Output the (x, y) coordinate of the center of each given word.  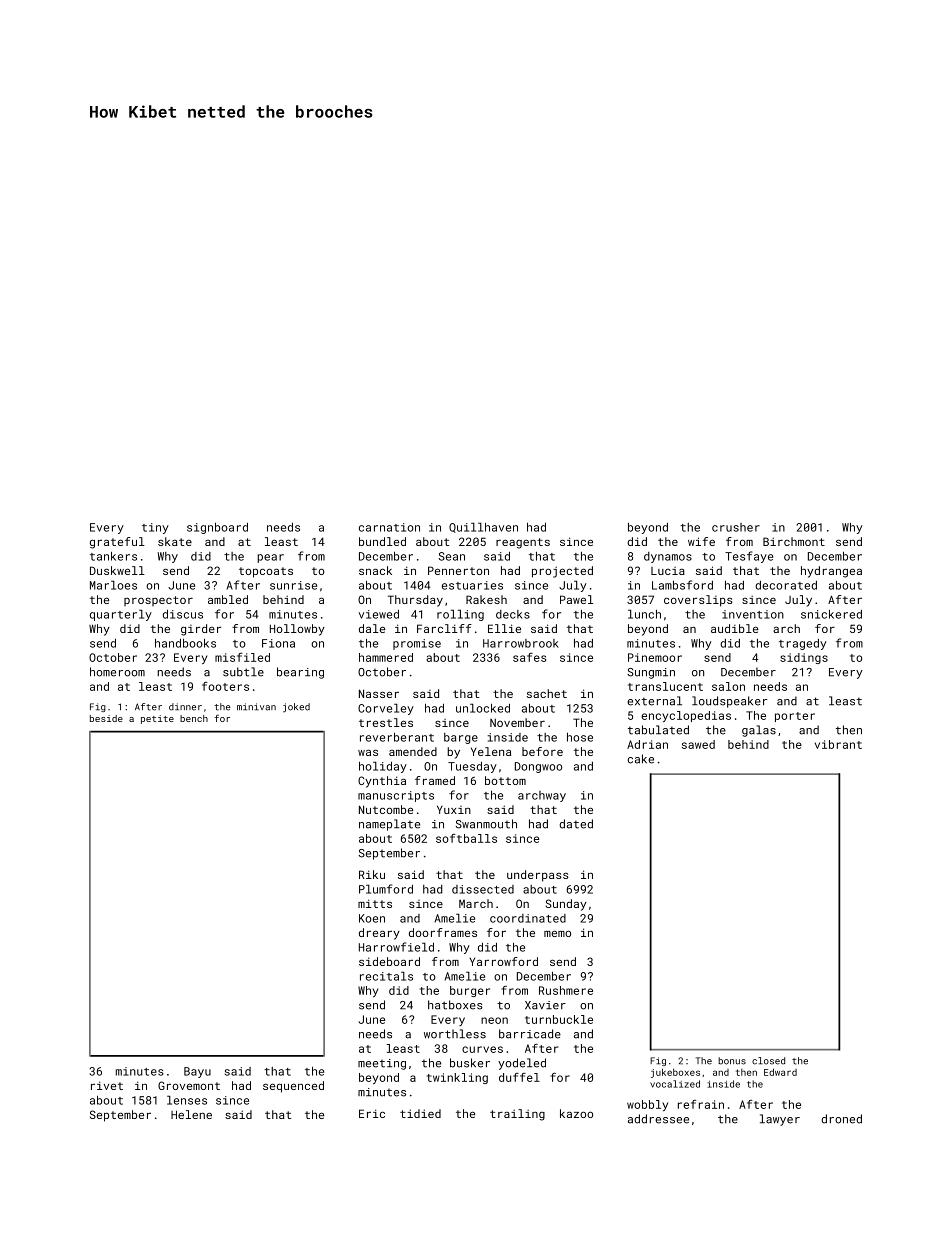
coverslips (698, 601)
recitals (386, 976)
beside (106, 718)
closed (768, 1061)
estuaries (472, 585)
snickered (831, 614)
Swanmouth (486, 824)
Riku (372, 874)
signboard (217, 528)
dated (576, 824)
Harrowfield (396, 947)
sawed (698, 744)
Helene (191, 1114)
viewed (379, 614)
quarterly (121, 615)
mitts (375, 903)
